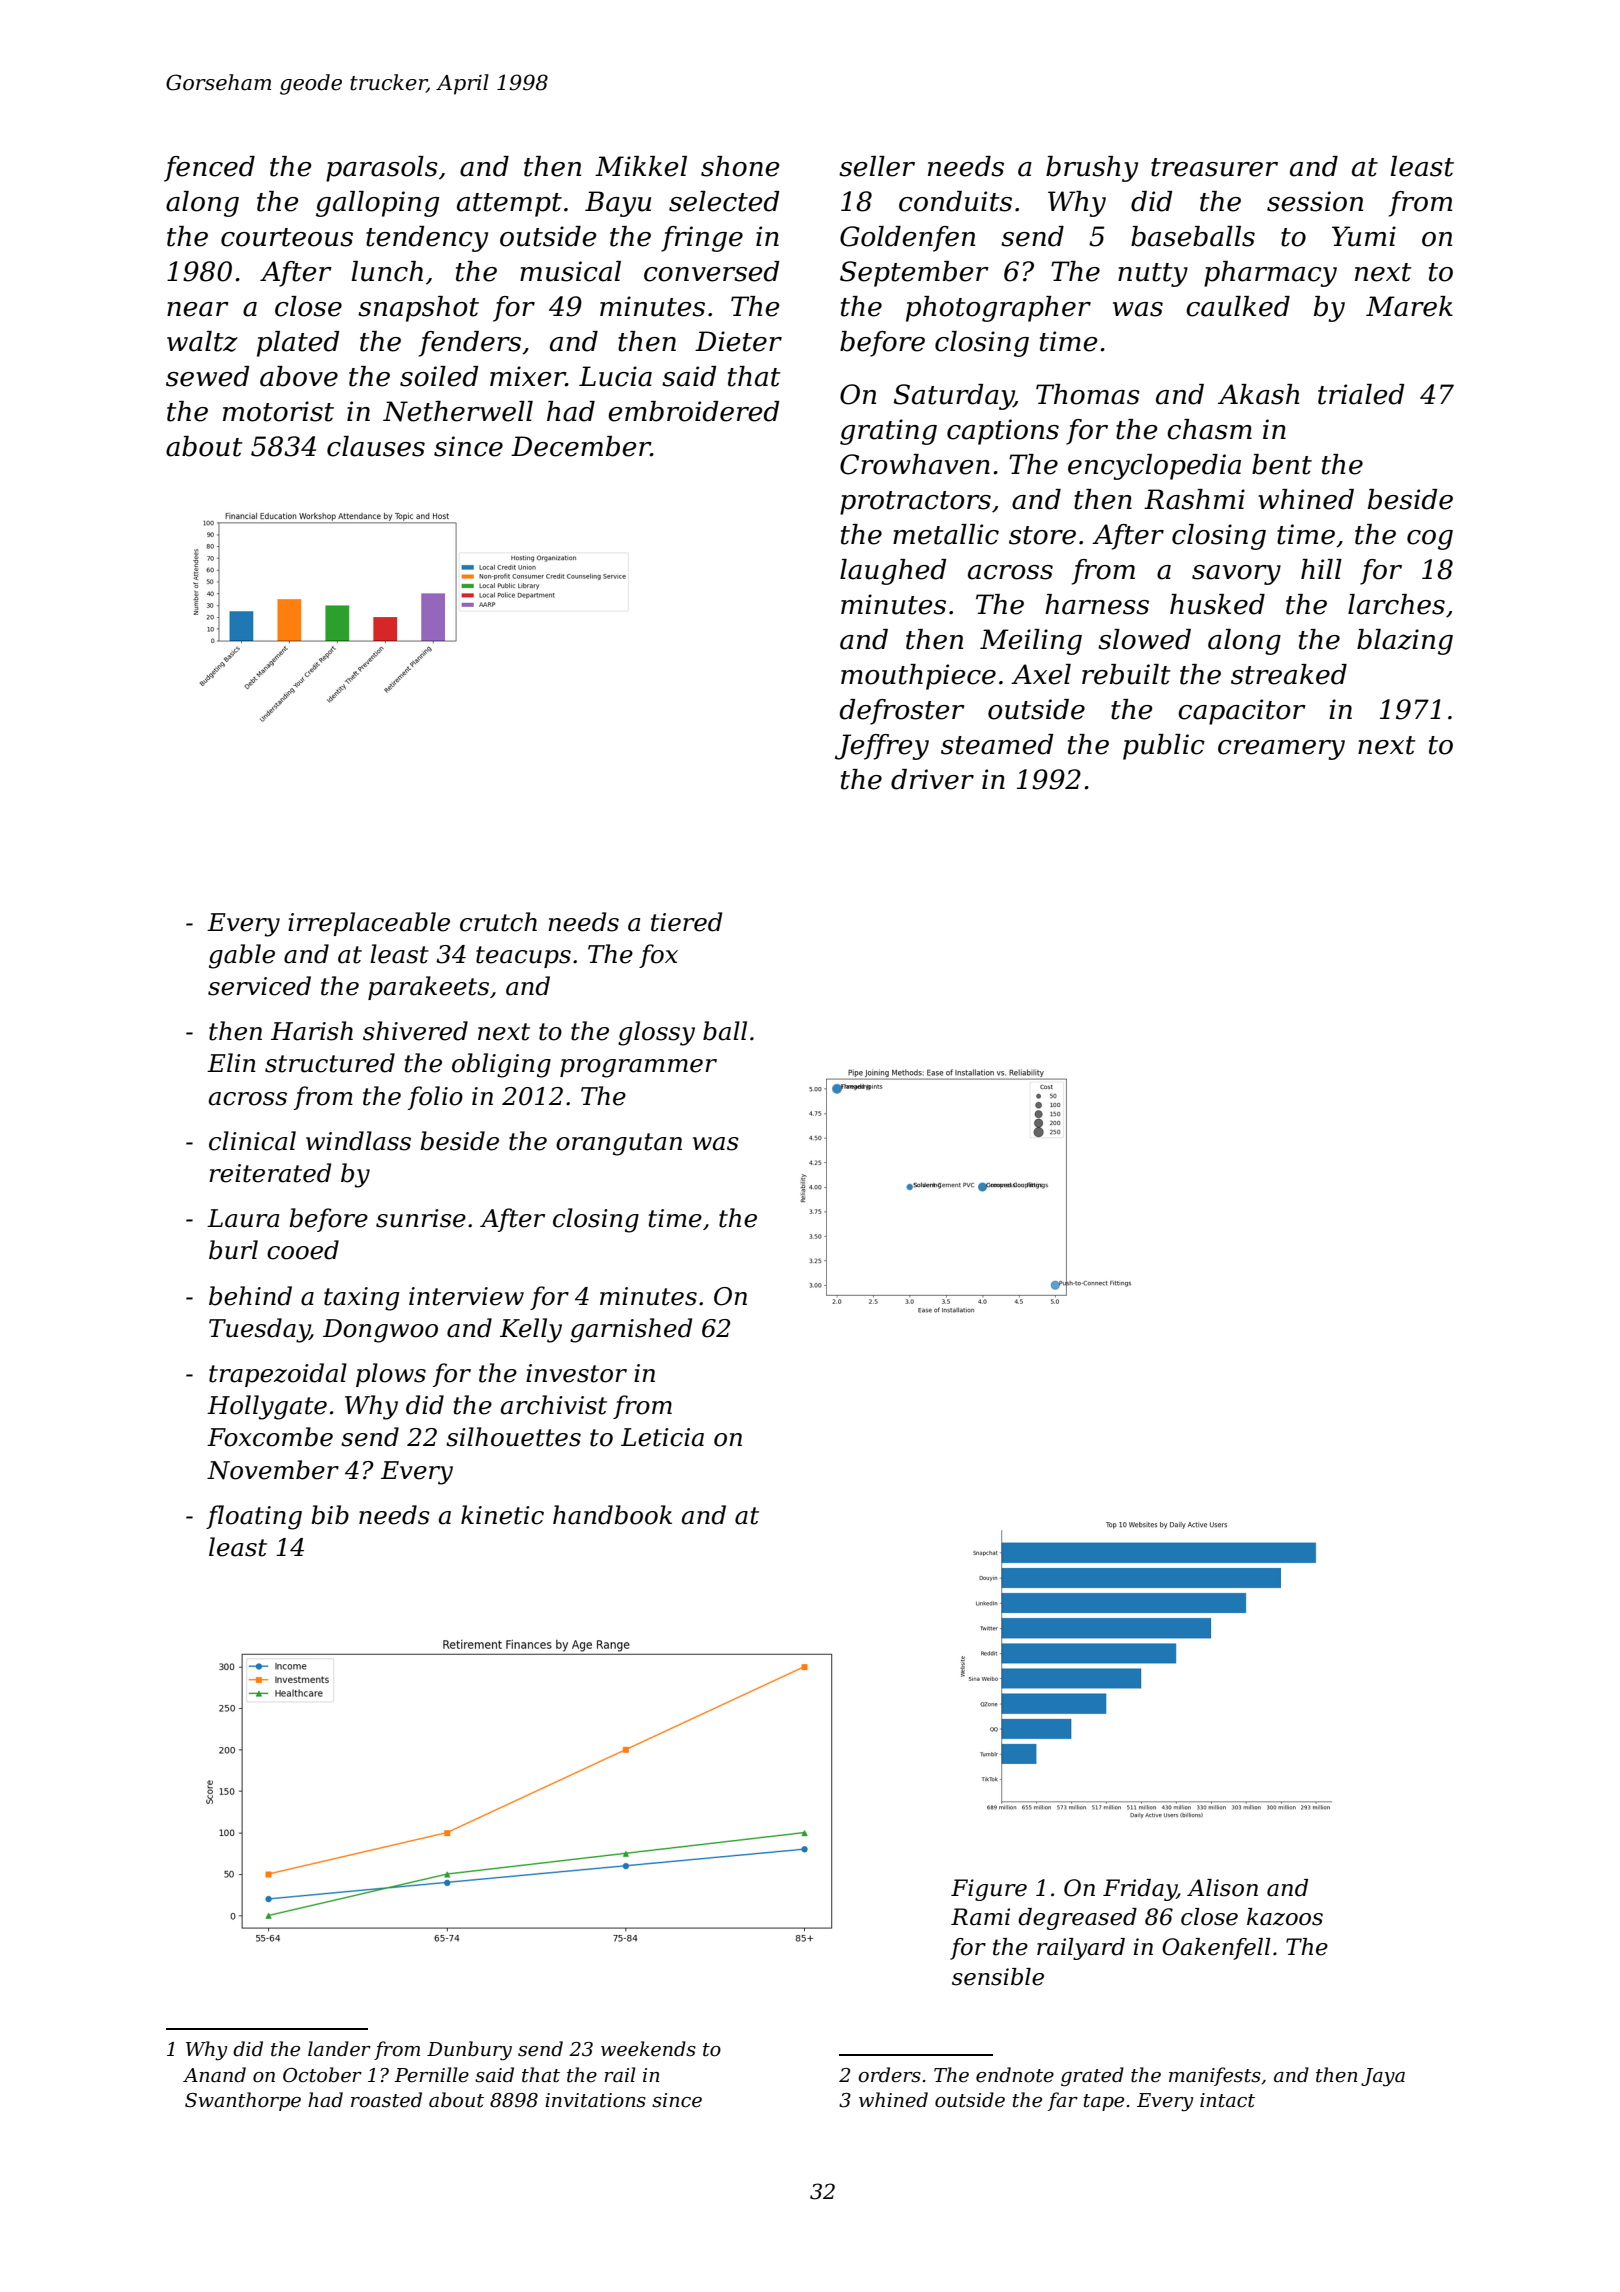 The image size is (1620, 2292). I want to click on near, so click(198, 309).
